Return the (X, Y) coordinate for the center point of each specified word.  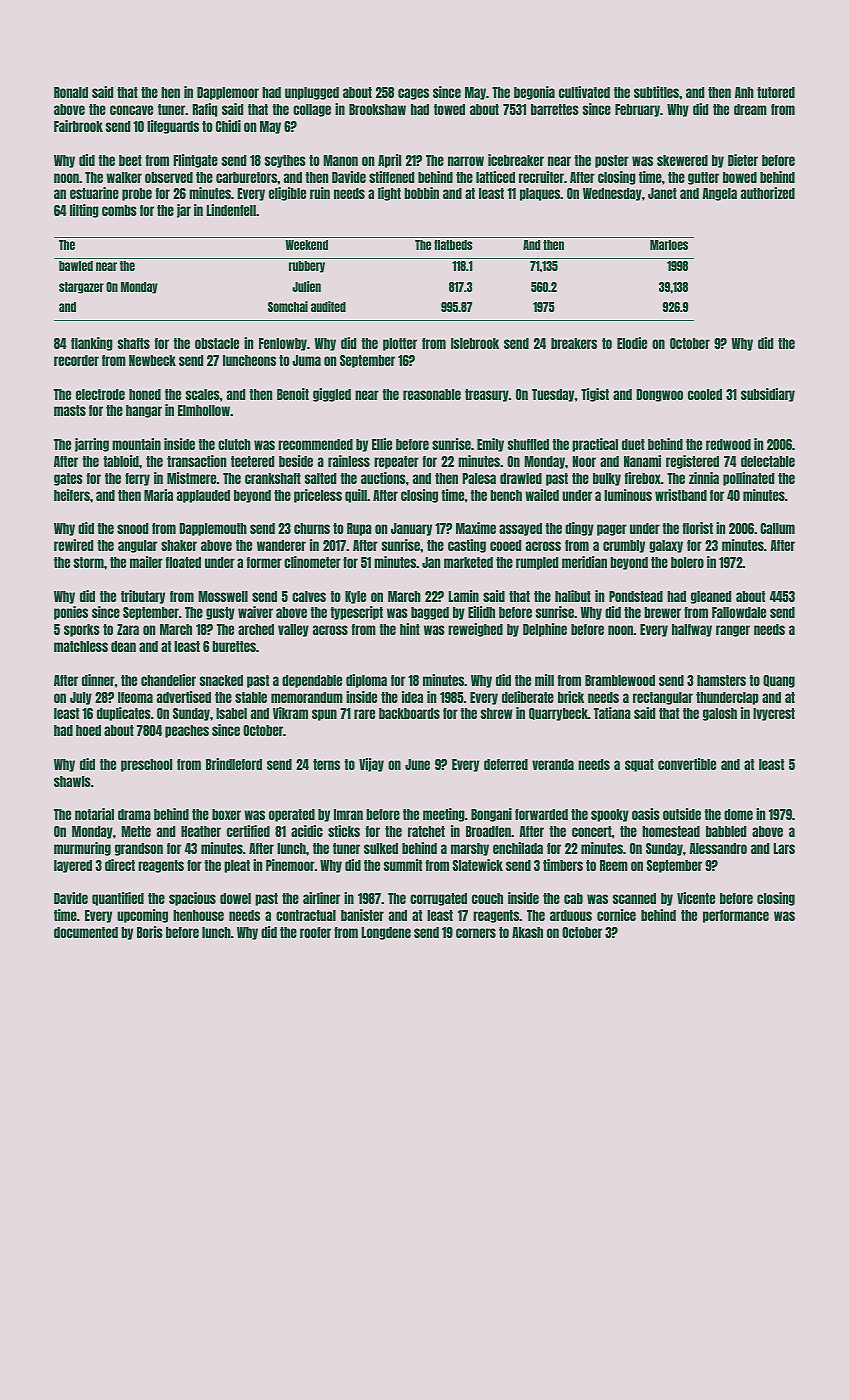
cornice (616, 915)
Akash (527, 932)
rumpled (537, 563)
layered (73, 866)
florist (697, 528)
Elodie (632, 343)
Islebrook (475, 343)
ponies (71, 613)
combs (119, 210)
